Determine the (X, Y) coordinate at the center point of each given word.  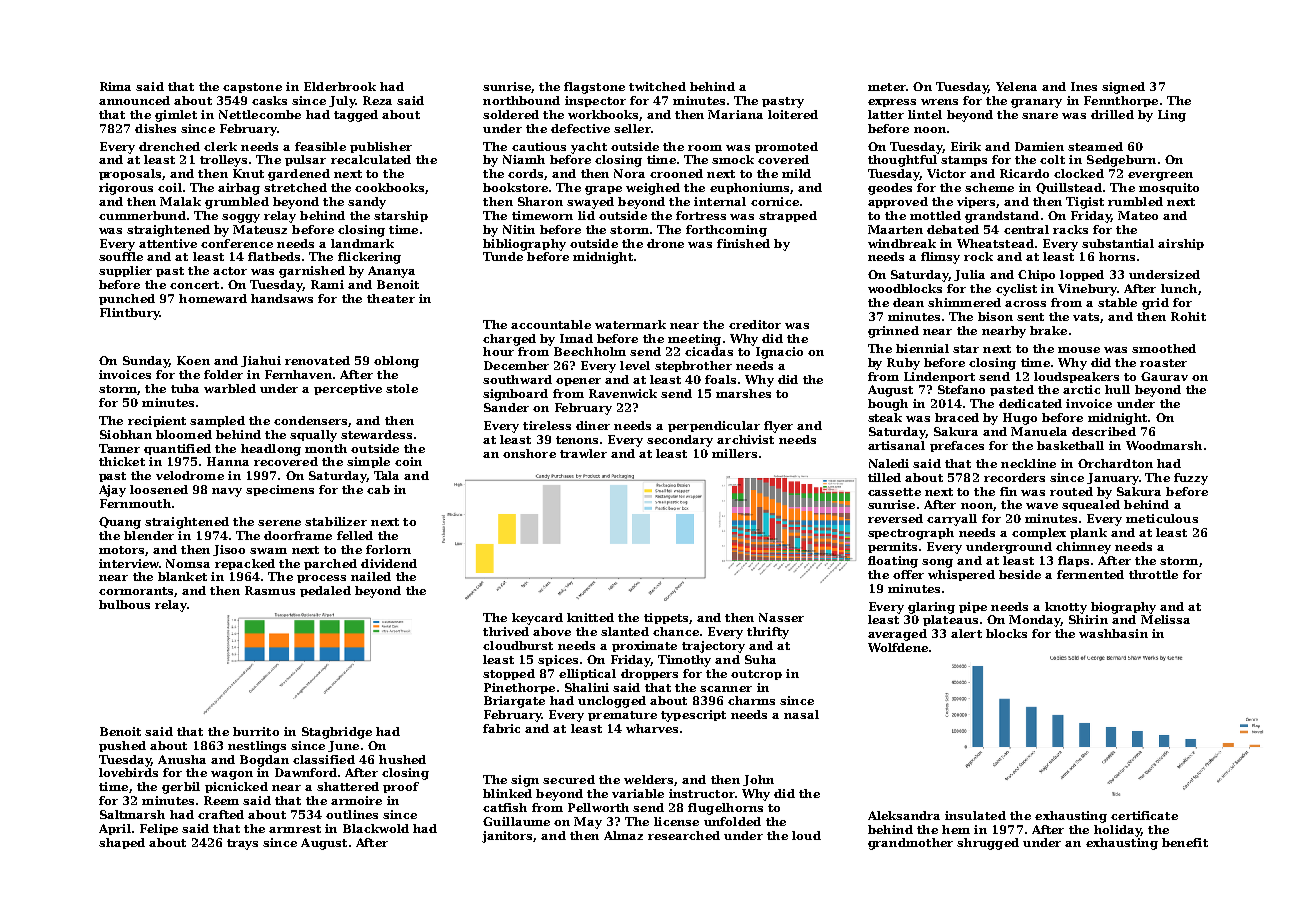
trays (242, 844)
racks (1070, 229)
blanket (182, 576)
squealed (1091, 505)
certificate (1144, 815)
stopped (509, 674)
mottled (935, 215)
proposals (130, 174)
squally (313, 436)
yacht (589, 148)
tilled (884, 477)
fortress (701, 215)
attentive (168, 243)
